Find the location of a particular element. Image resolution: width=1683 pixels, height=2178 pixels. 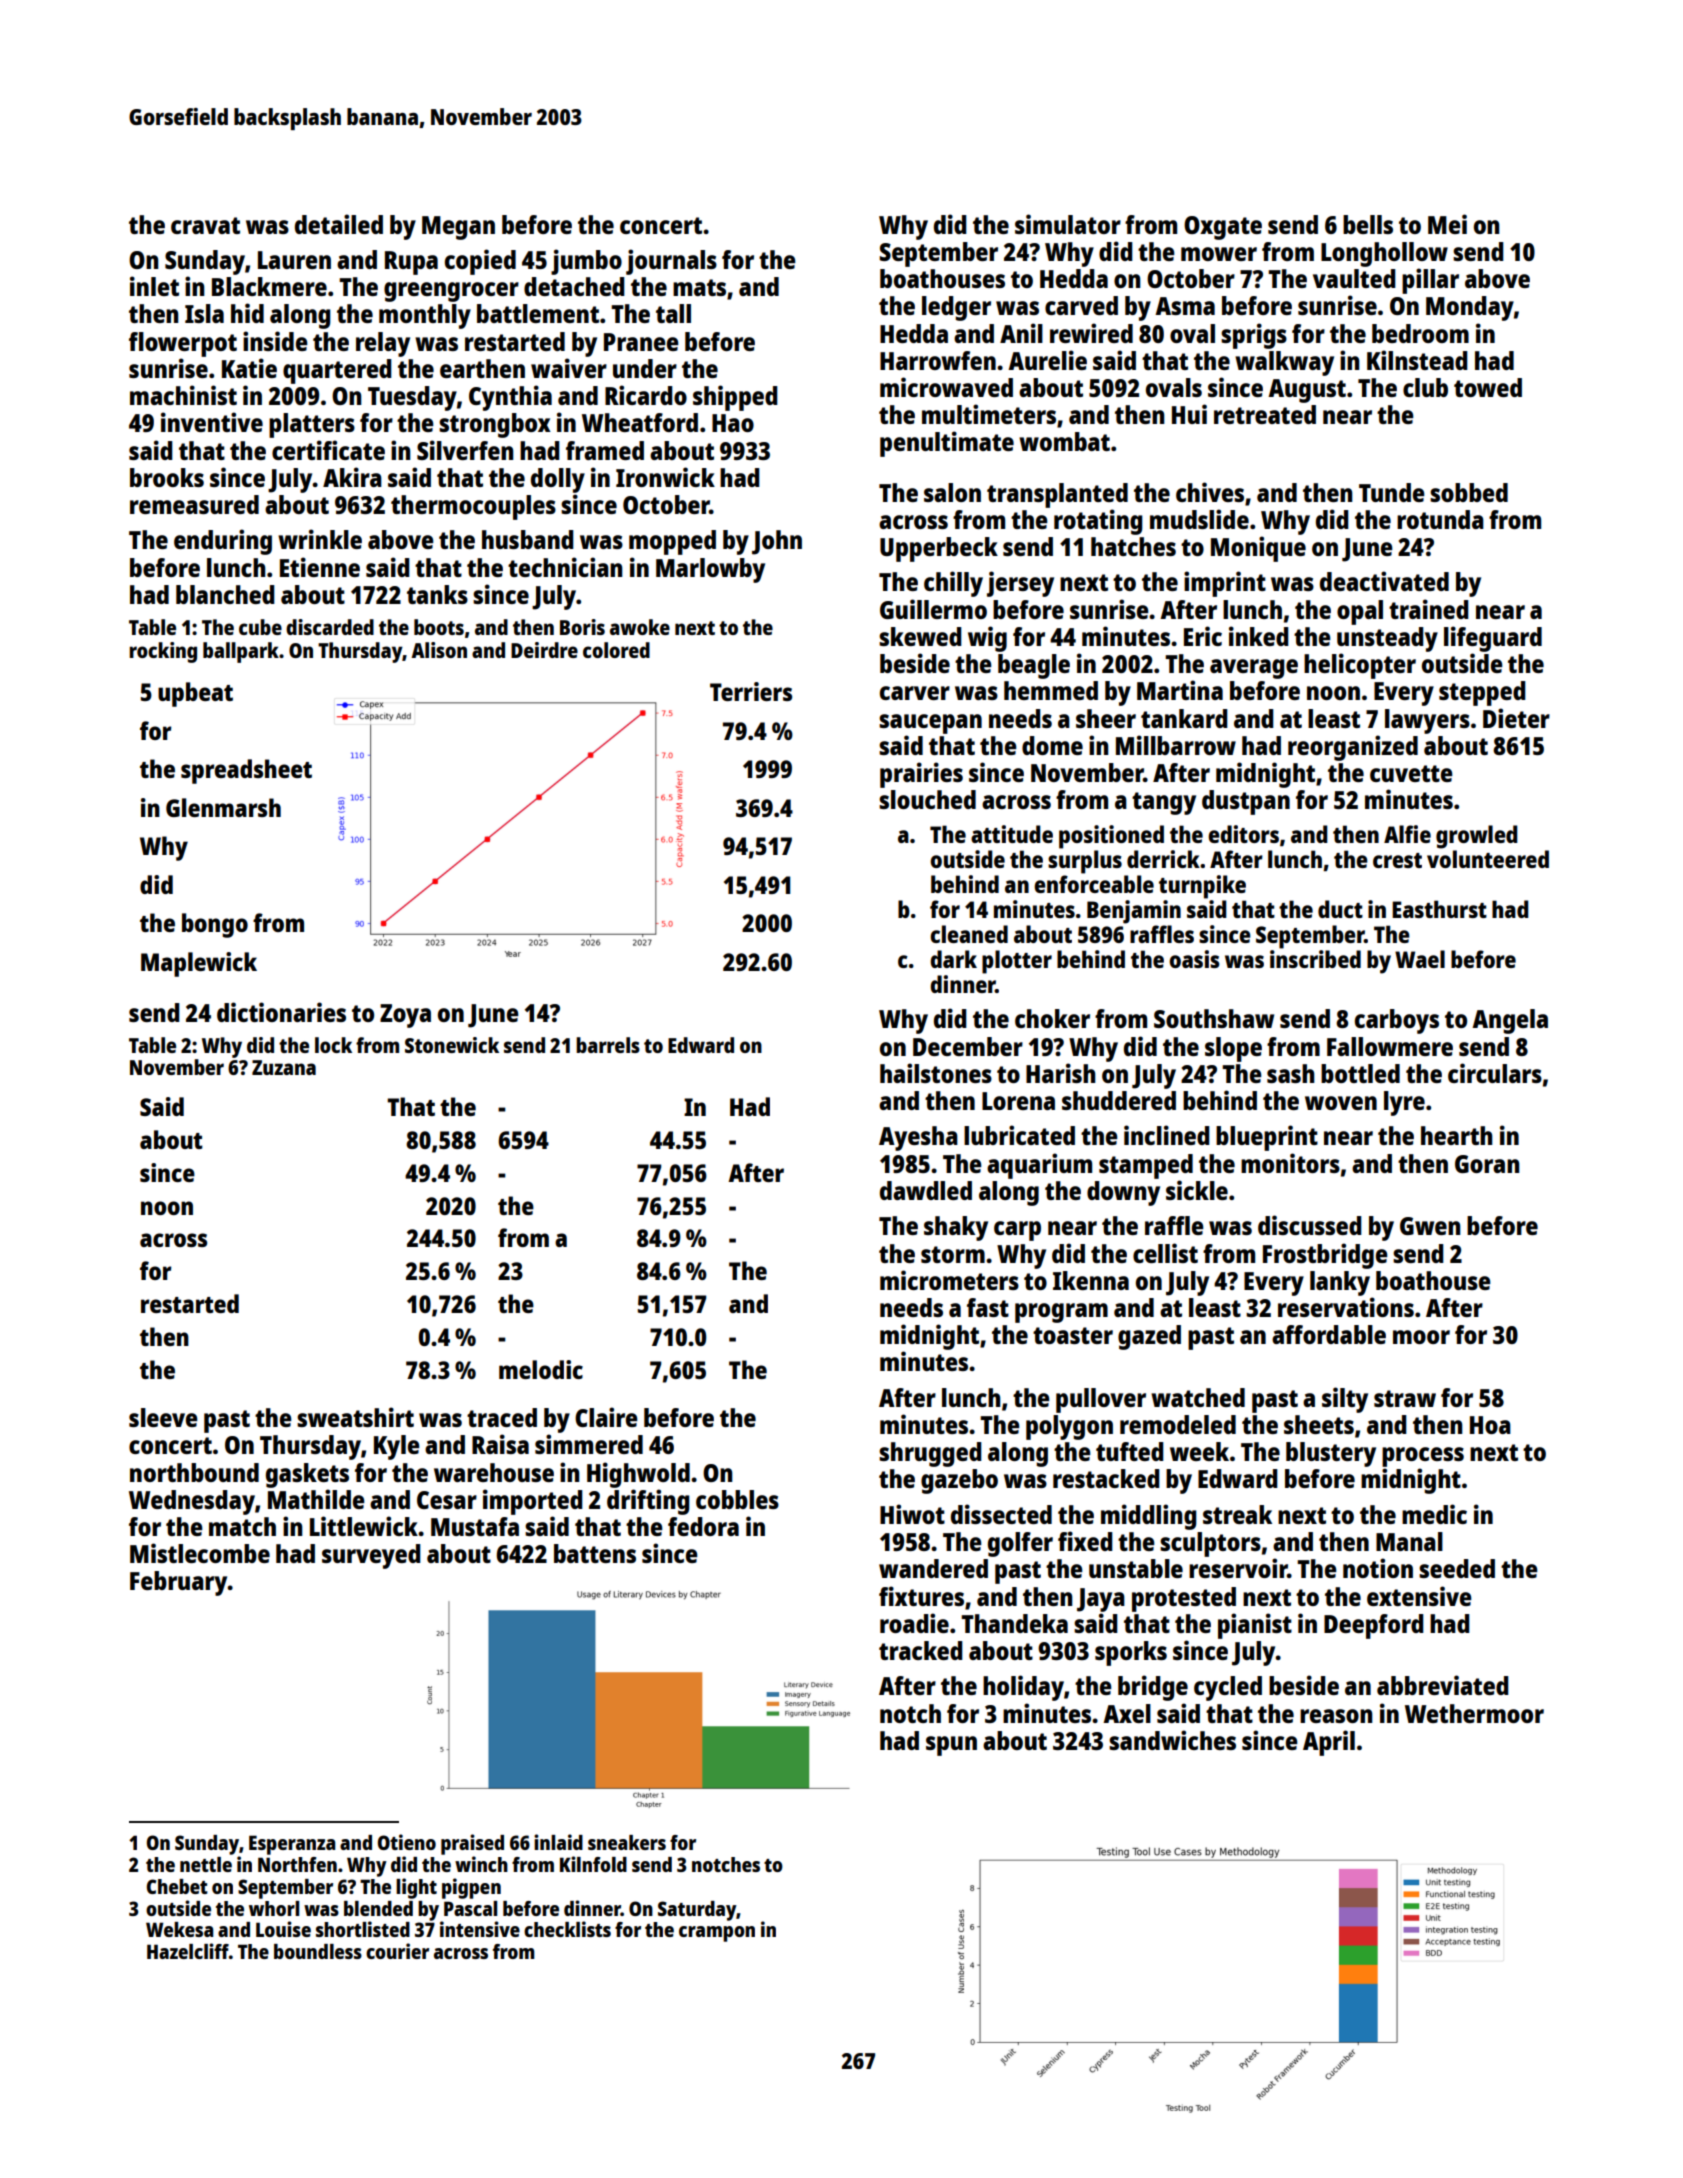

cobbles is located at coordinates (737, 1499).
